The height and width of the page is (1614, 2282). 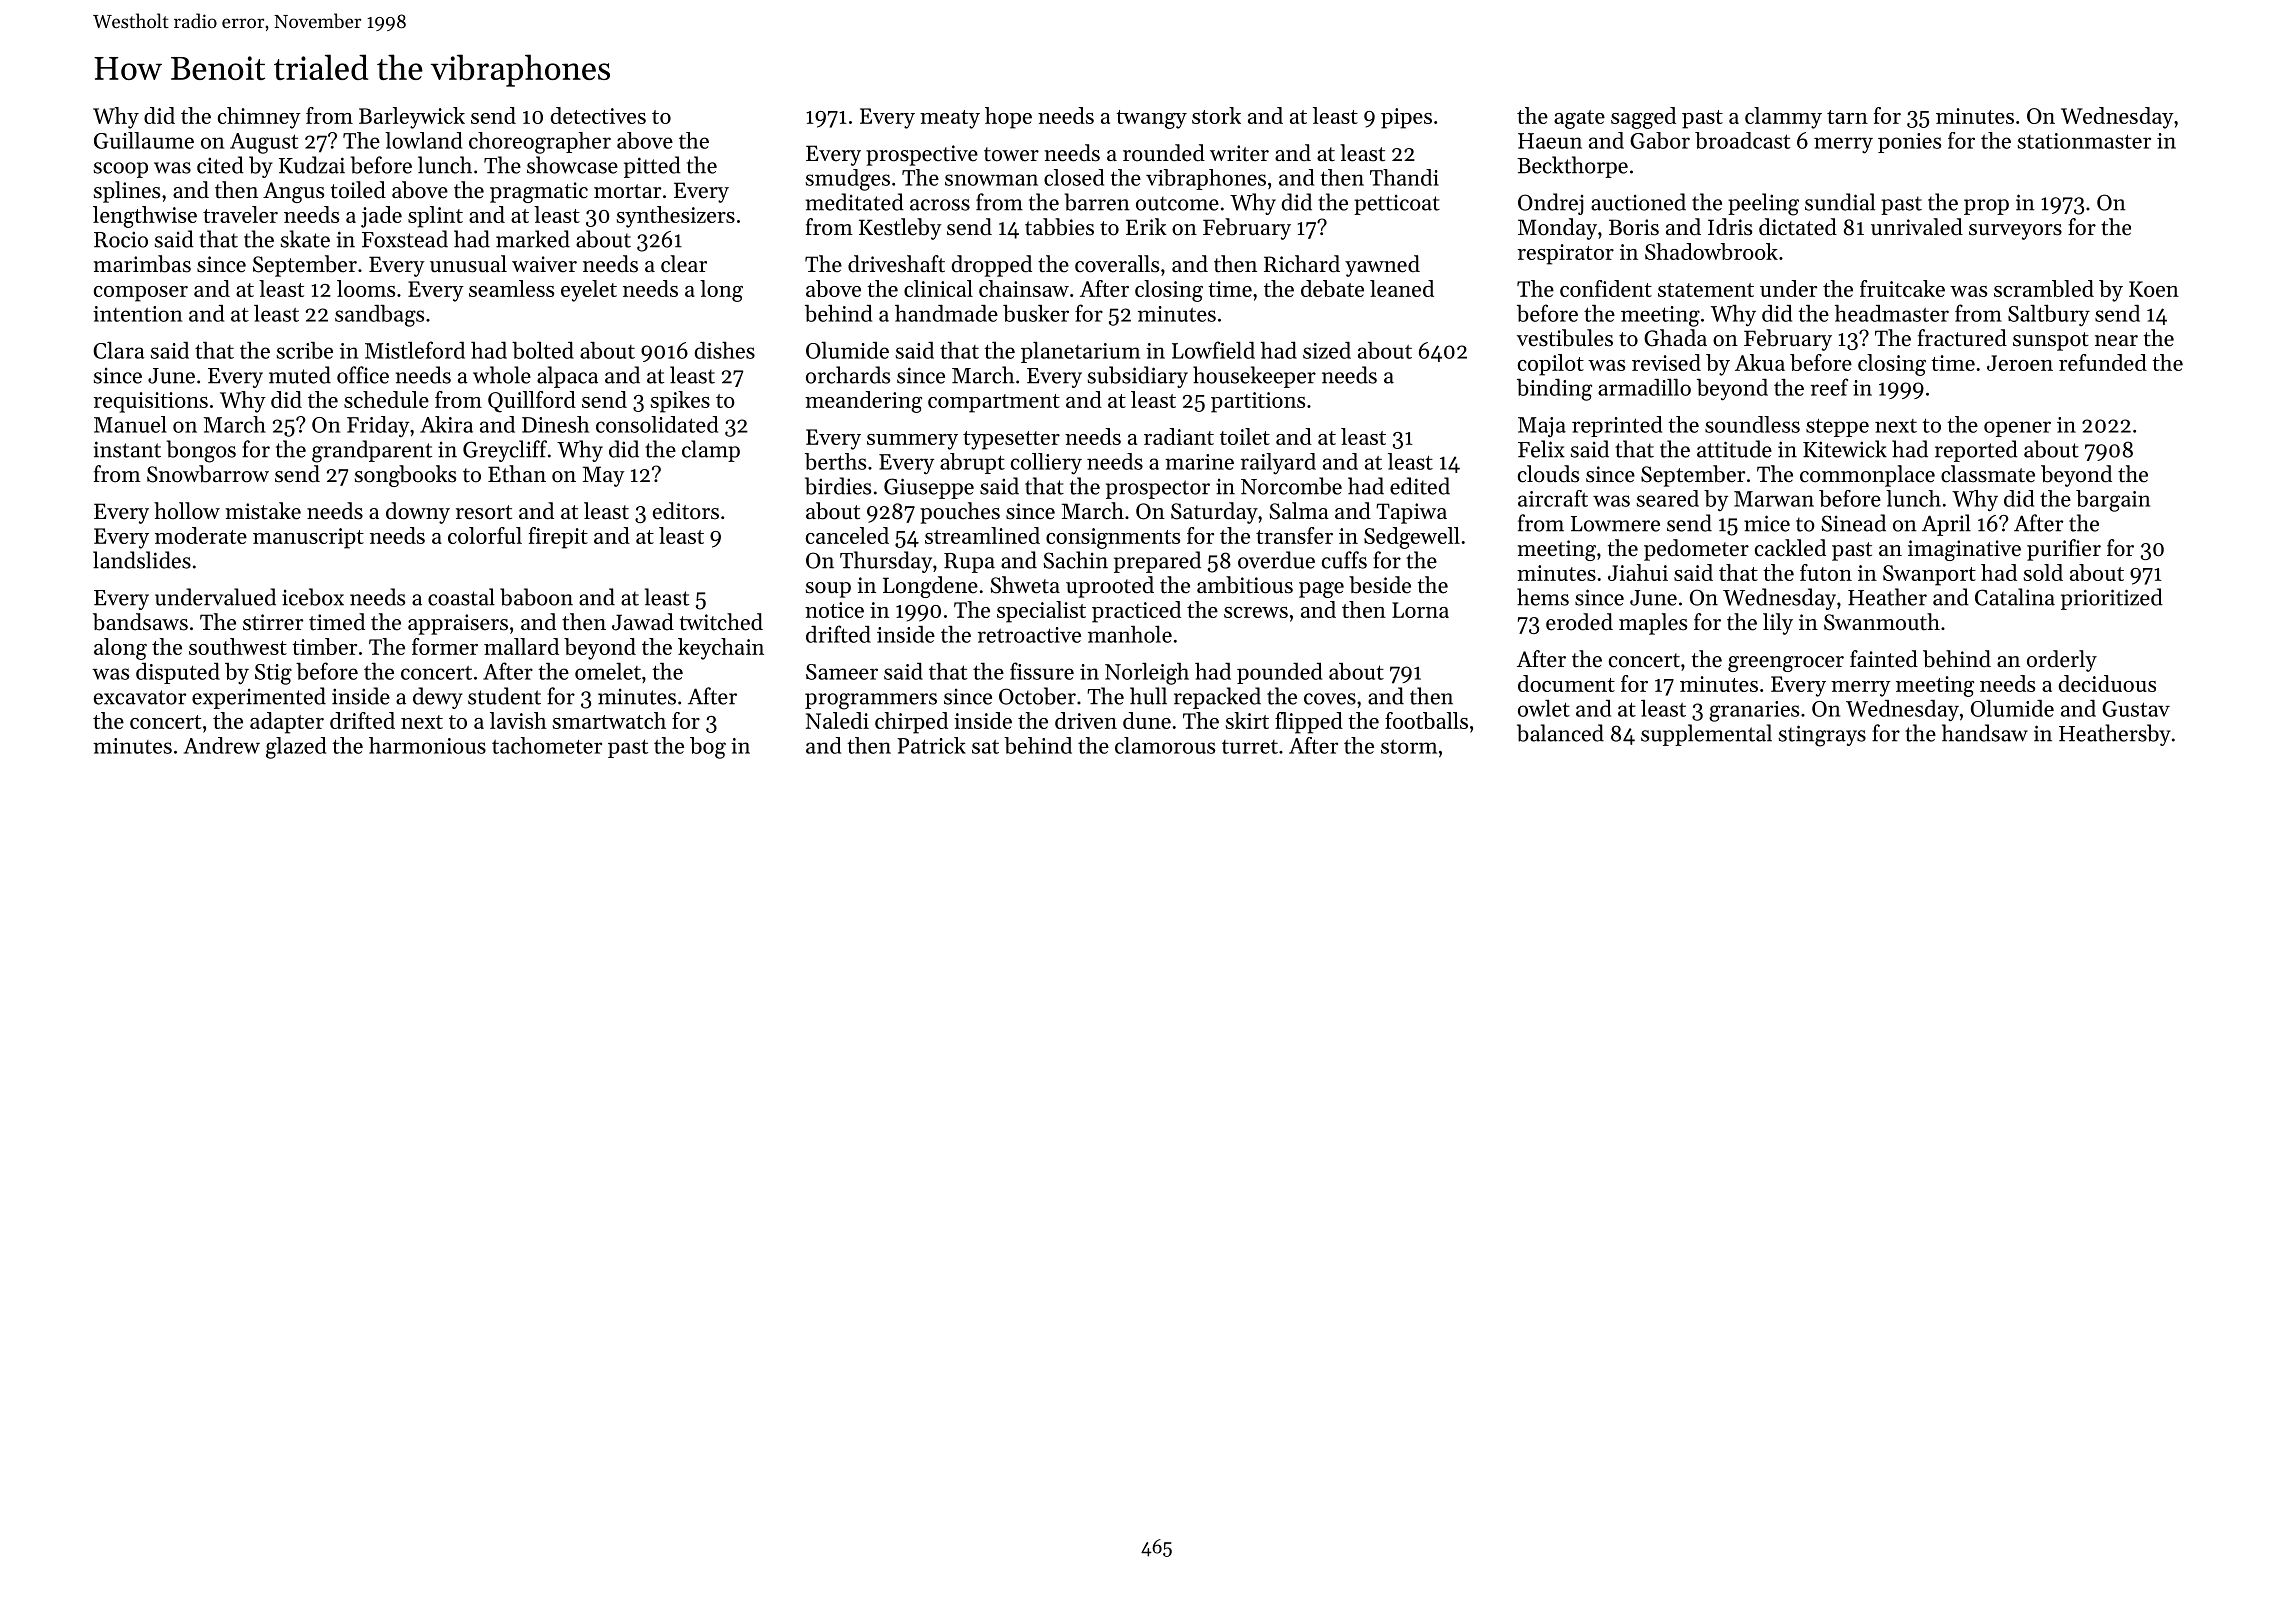 I want to click on stationmaster, so click(x=2084, y=141).
